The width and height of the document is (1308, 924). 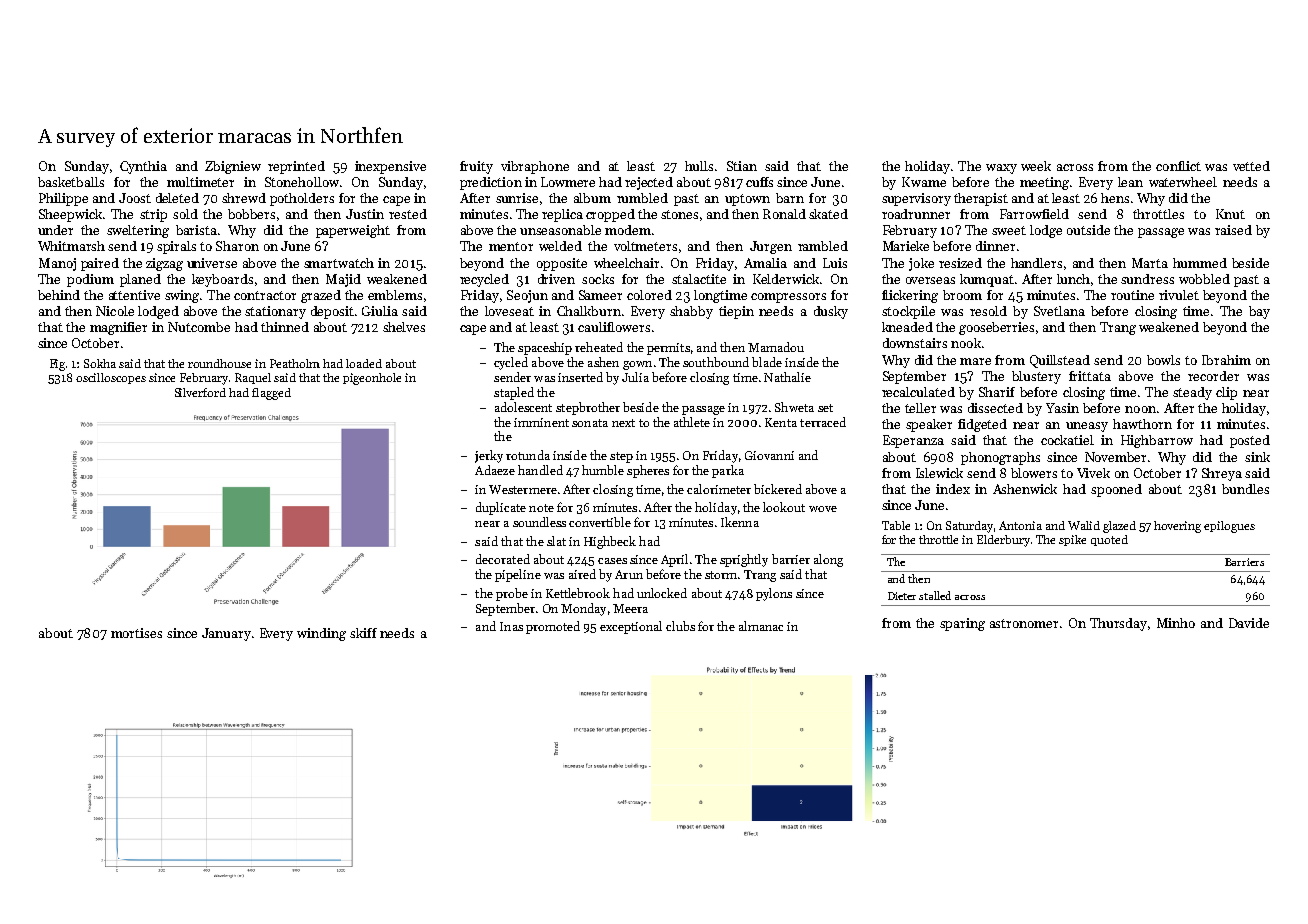 I want to click on stones, so click(x=679, y=214).
